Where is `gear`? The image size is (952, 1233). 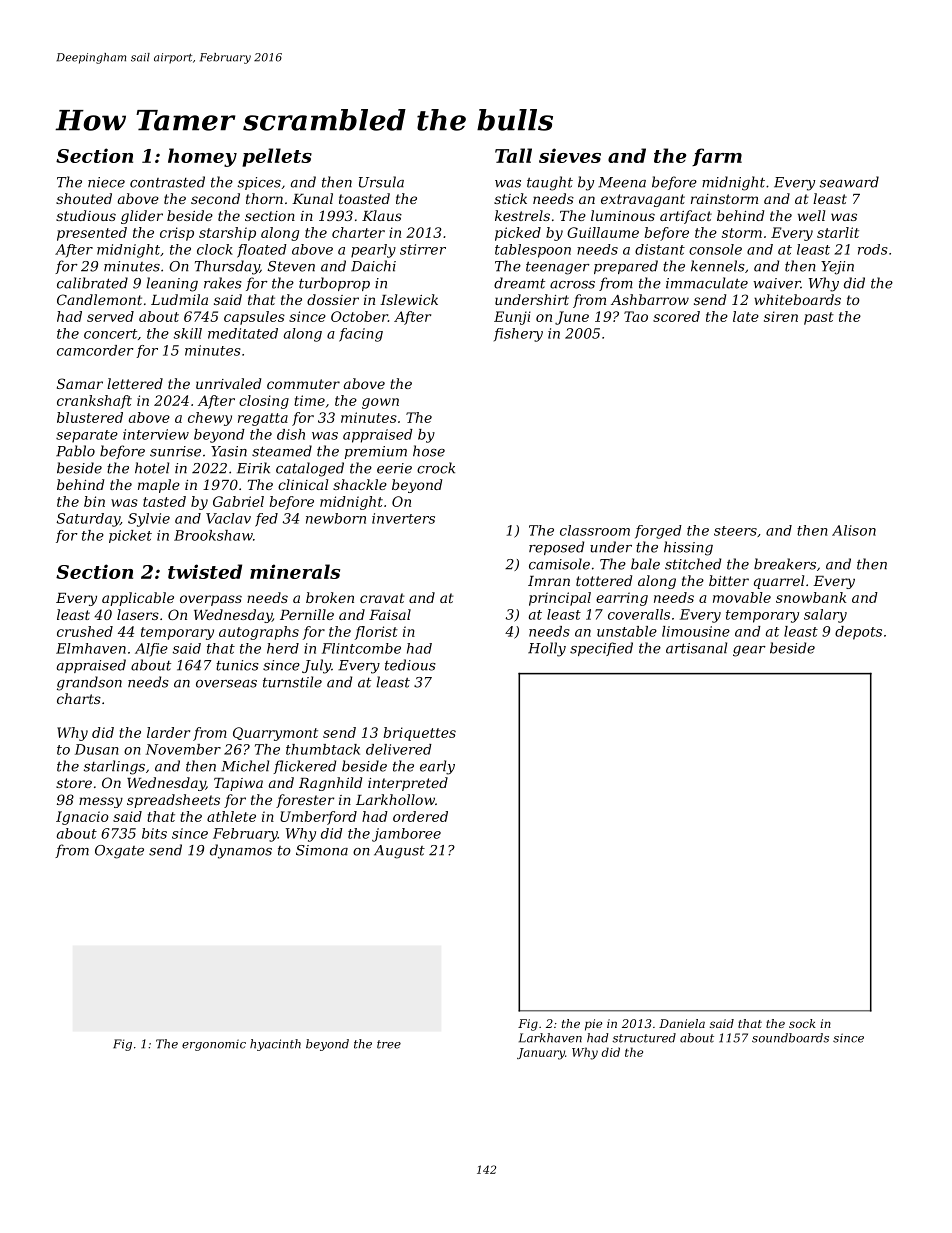
gear is located at coordinates (749, 651).
